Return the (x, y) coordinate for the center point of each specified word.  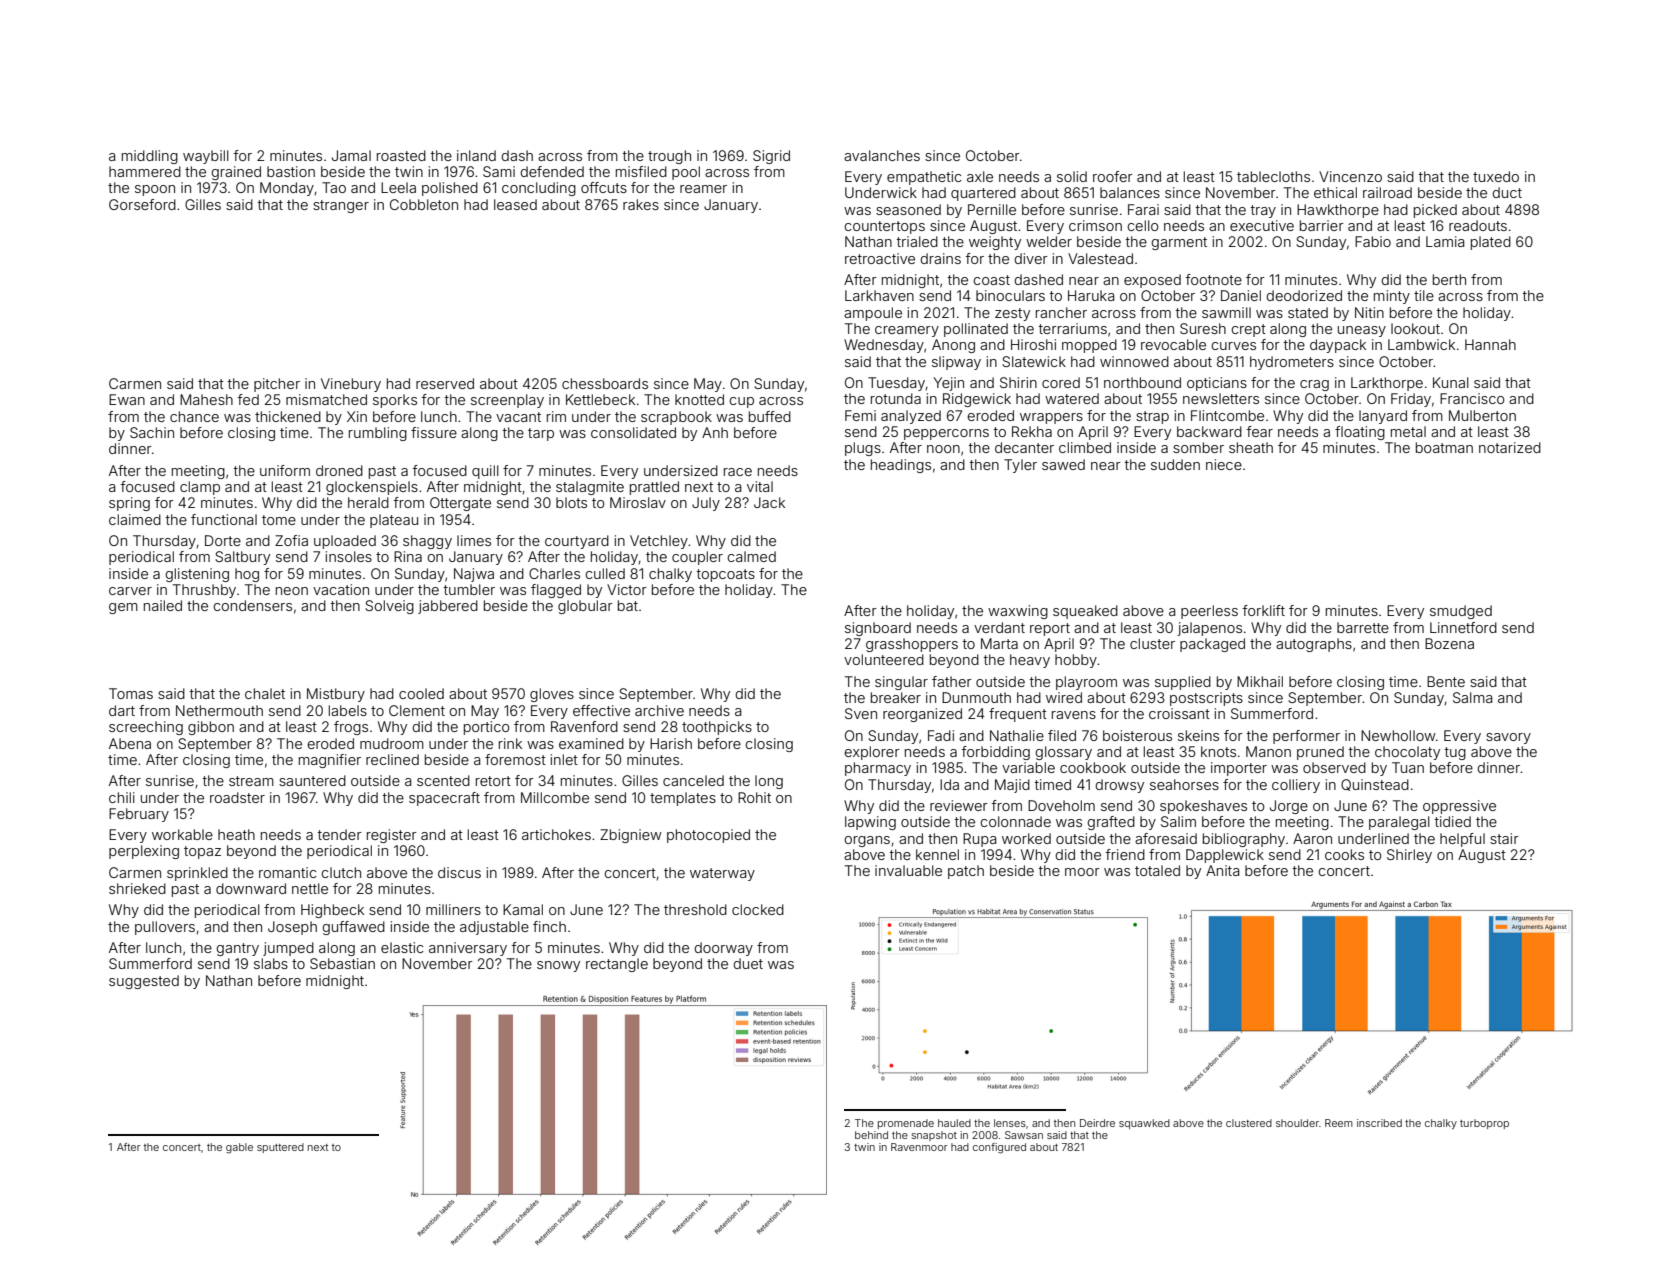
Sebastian (342, 963)
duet (748, 963)
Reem (1339, 1123)
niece (1224, 464)
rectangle (617, 965)
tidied (1452, 821)
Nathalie (1017, 735)
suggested (144, 982)
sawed (1063, 464)
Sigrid (771, 157)
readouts (1478, 225)
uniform (285, 470)
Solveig (389, 607)
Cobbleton (424, 204)
